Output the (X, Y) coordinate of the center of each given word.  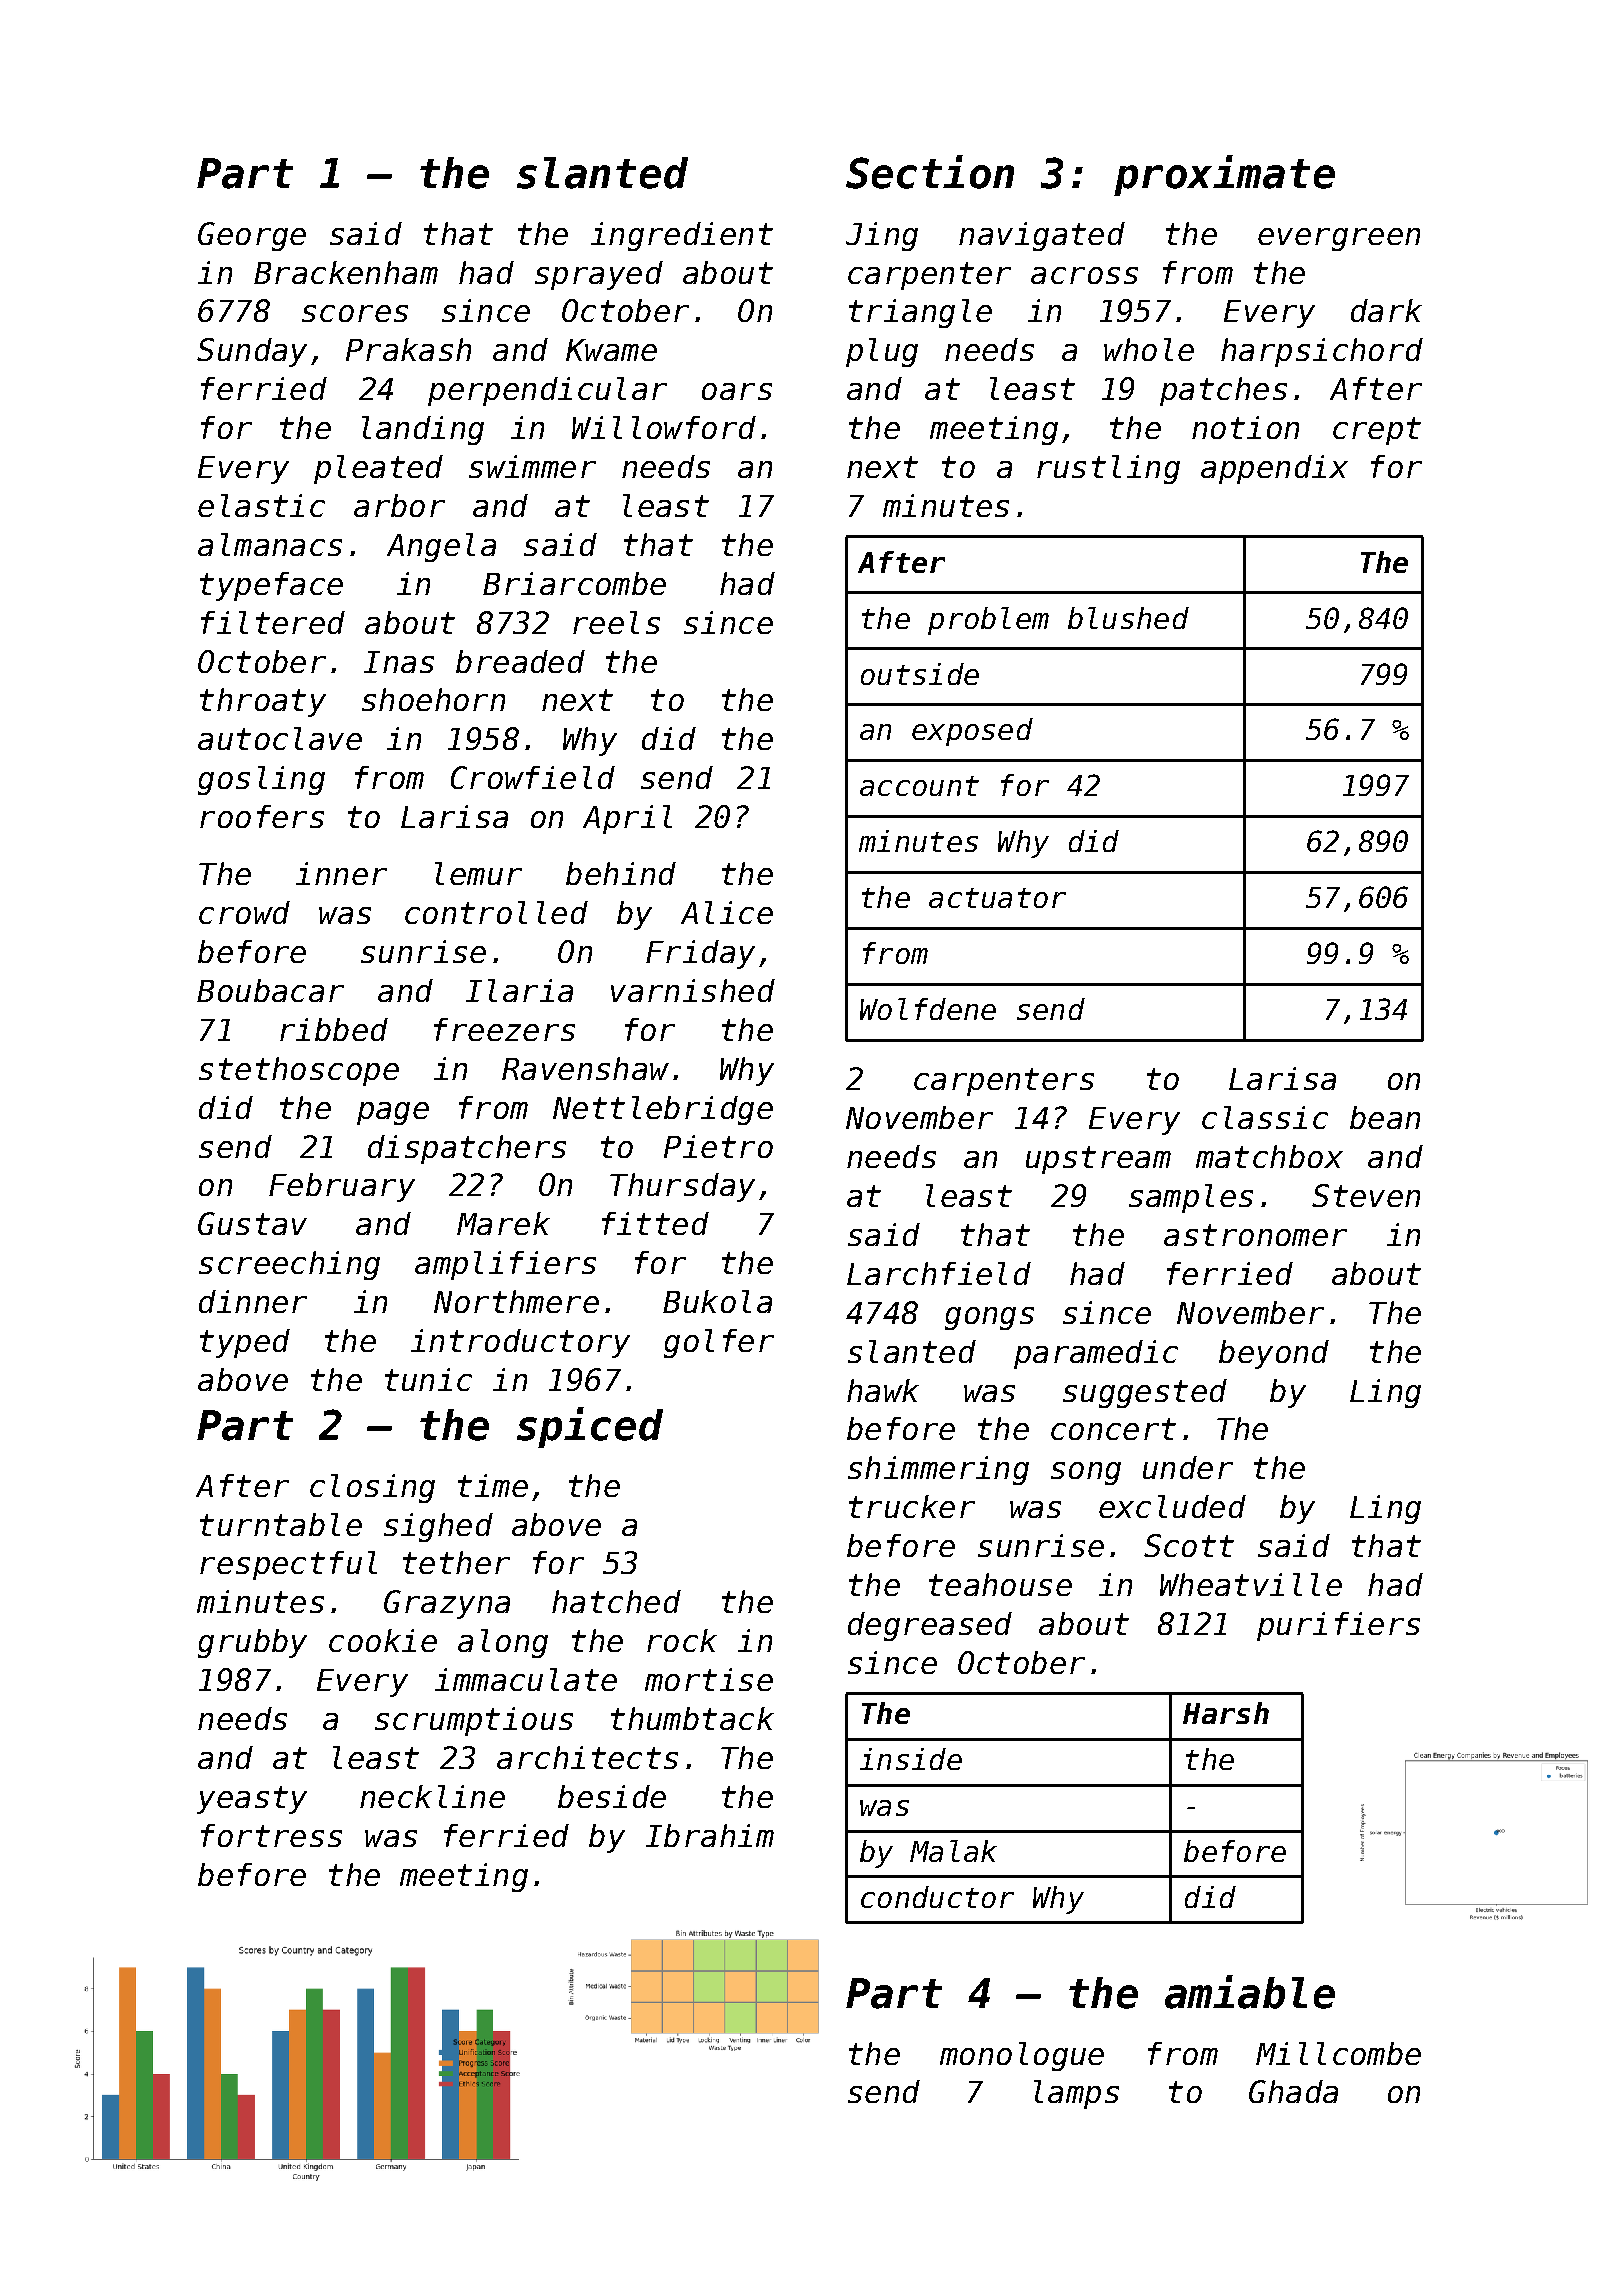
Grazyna (447, 1604)
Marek (503, 1223)
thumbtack (692, 1718)
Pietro (718, 1146)
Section (930, 172)
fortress (271, 1835)
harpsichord (1322, 352)
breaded (520, 661)
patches (1223, 391)
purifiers (1338, 1626)
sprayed (599, 275)
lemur (478, 873)
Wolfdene (928, 1009)
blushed (1128, 618)
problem (988, 621)
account (919, 786)
